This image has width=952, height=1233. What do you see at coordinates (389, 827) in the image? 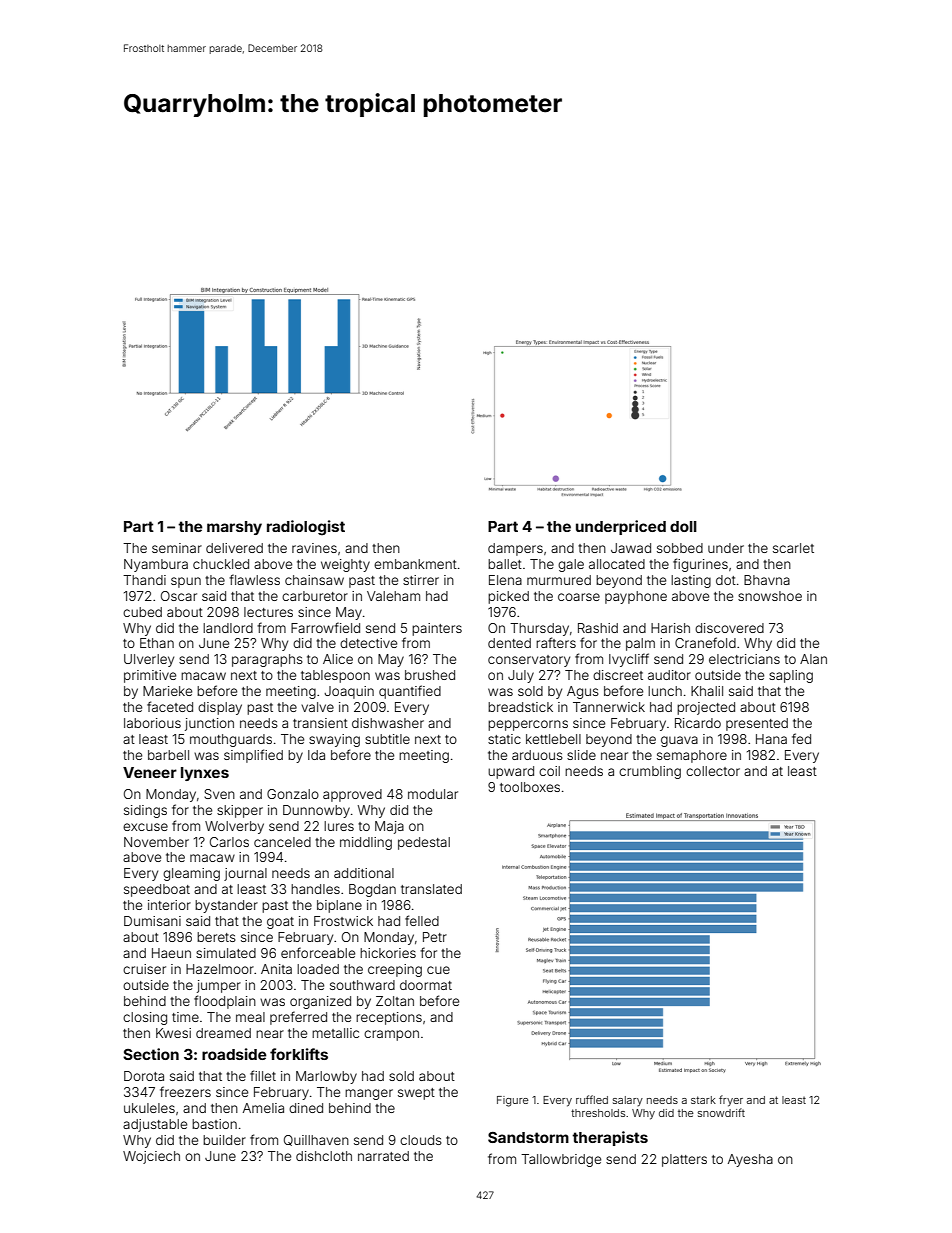
I see `Maja` at bounding box center [389, 827].
